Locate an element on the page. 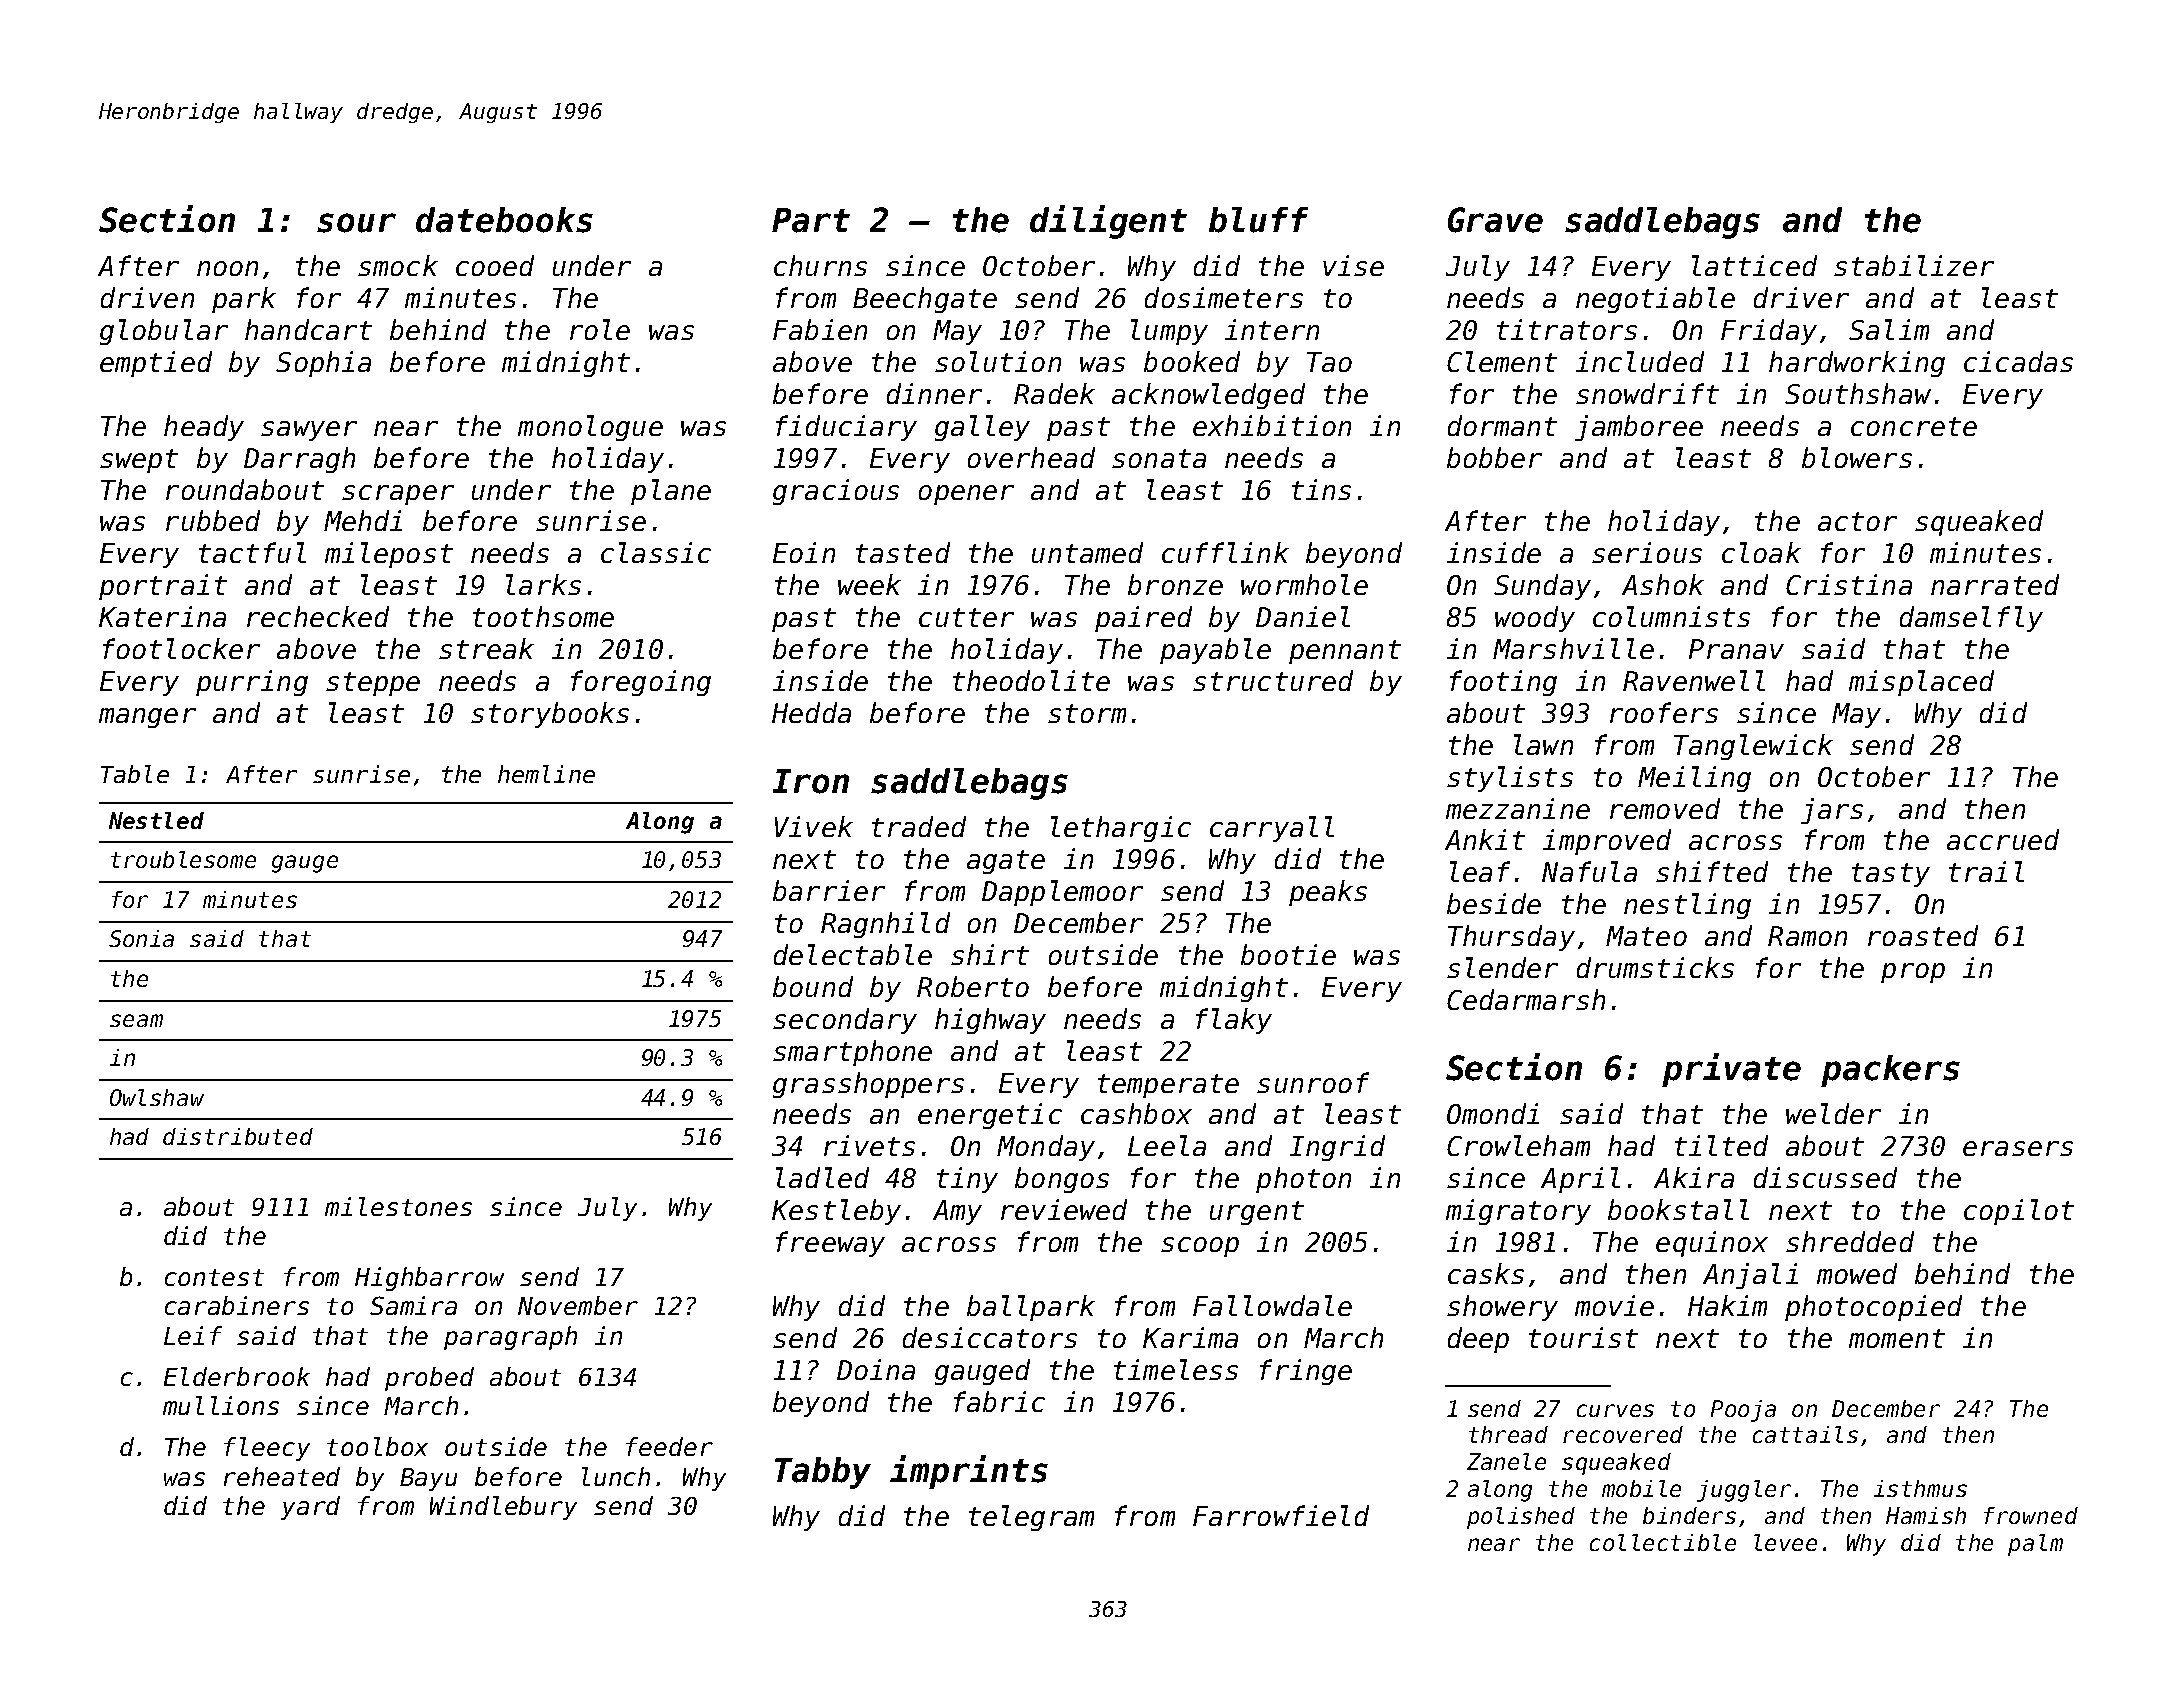 Image resolution: width=2178 pixels, height=1683 pixels. payable is located at coordinates (1215, 651).
